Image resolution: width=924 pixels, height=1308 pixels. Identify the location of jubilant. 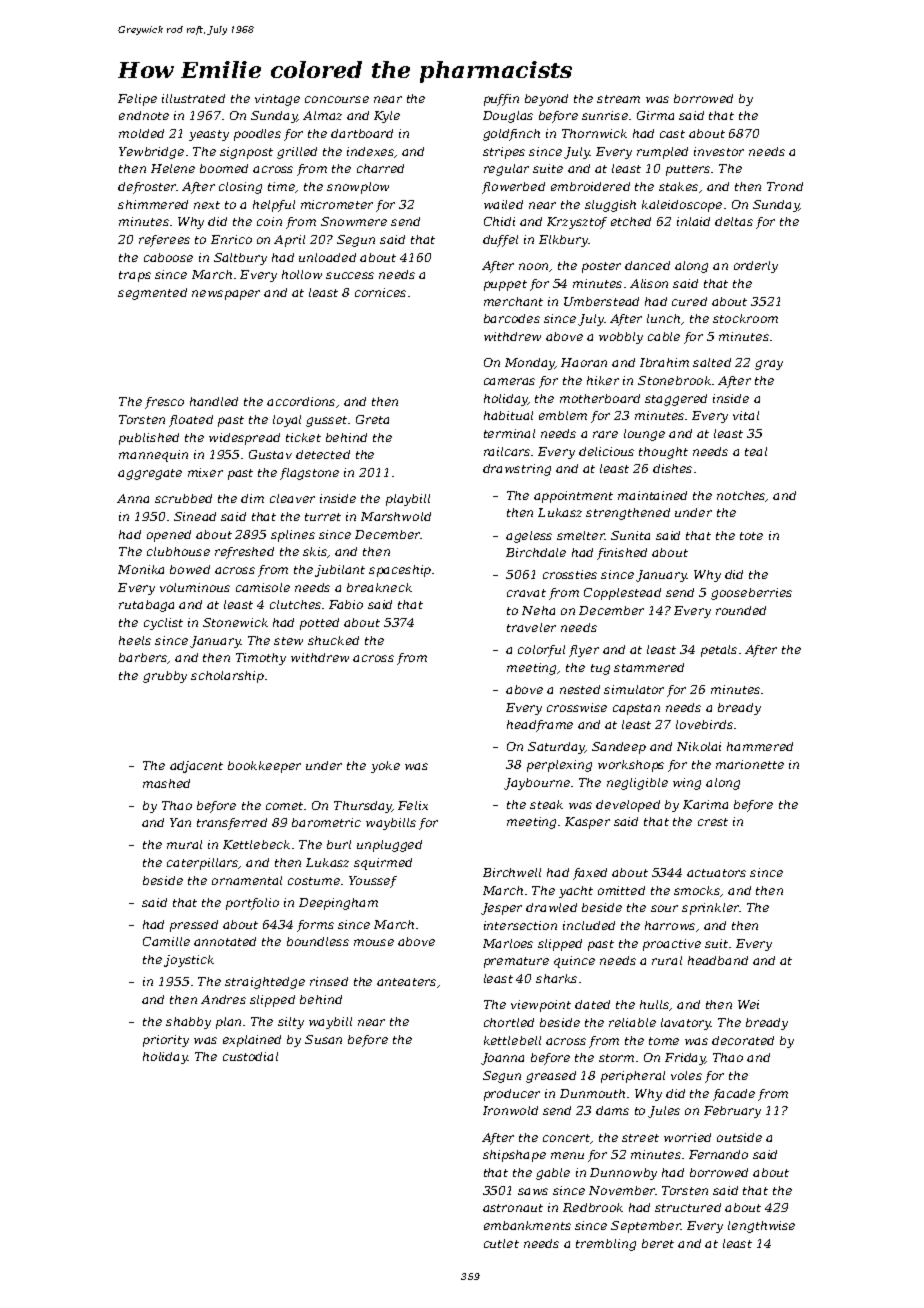
(340, 571).
